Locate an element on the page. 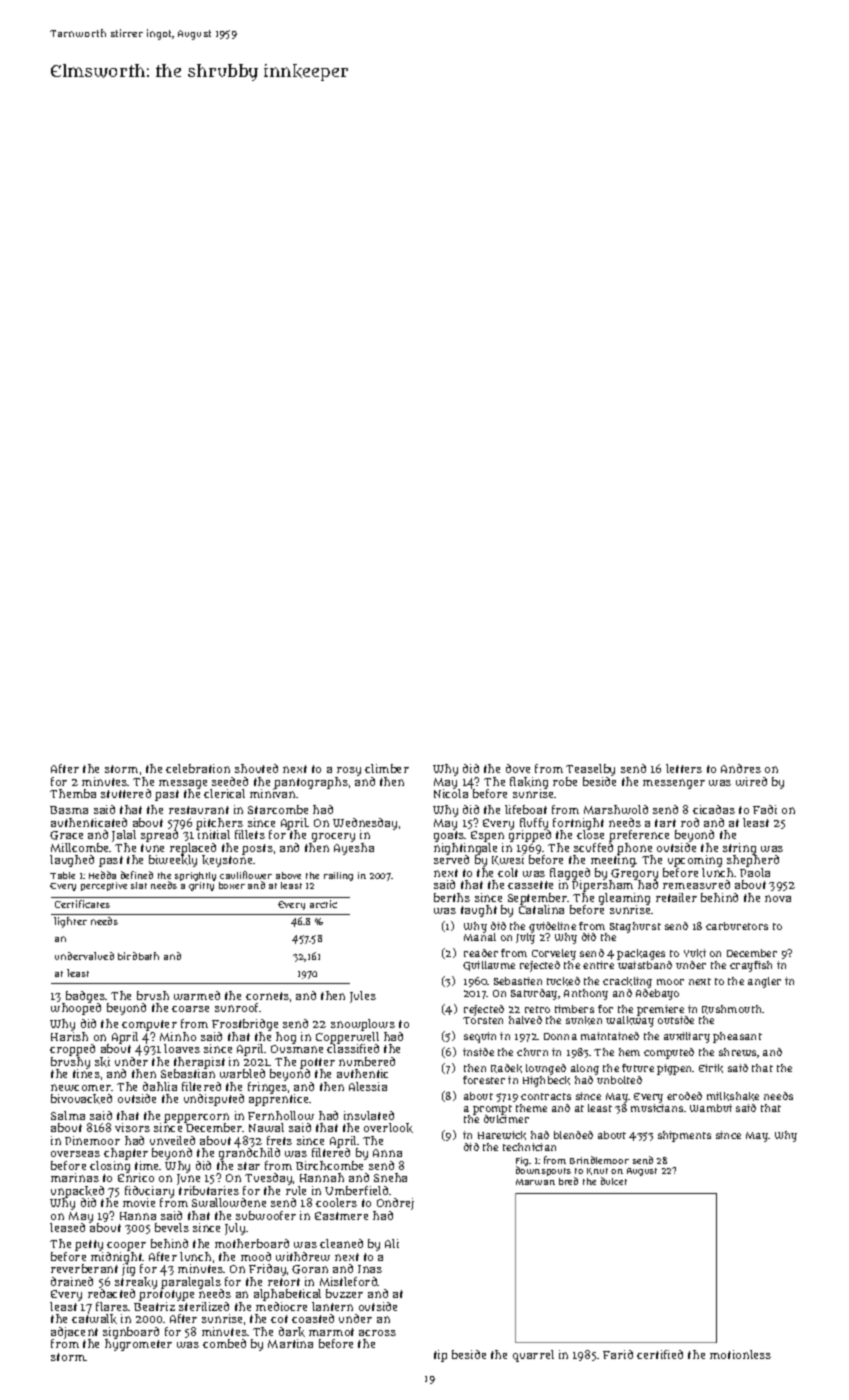 The height and width of the image is (1400, 849). dove is located at coordinates (518, 768).
